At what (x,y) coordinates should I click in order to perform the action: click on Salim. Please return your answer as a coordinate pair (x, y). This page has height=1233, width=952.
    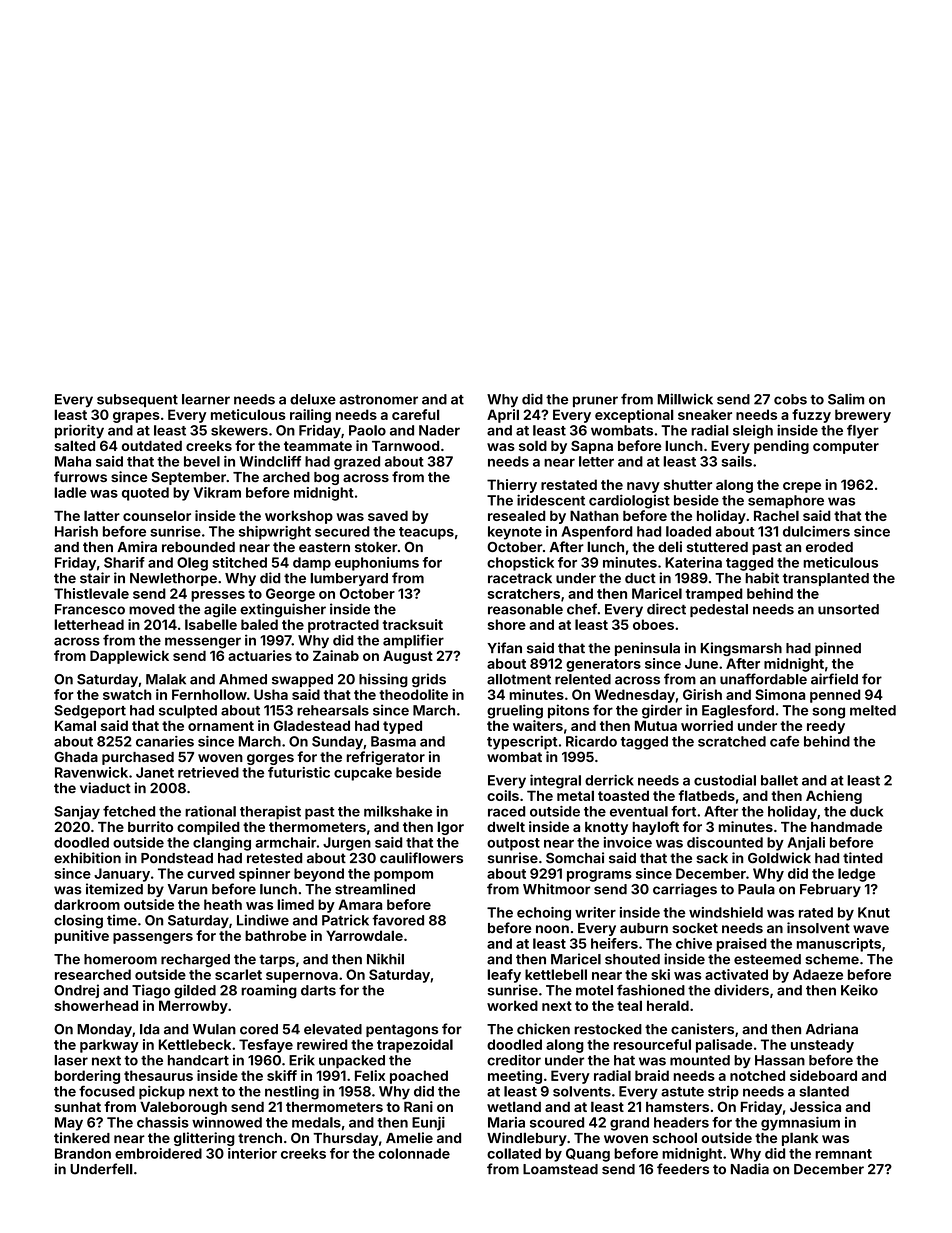
    Looking at the image, I should click on (846, 399).
